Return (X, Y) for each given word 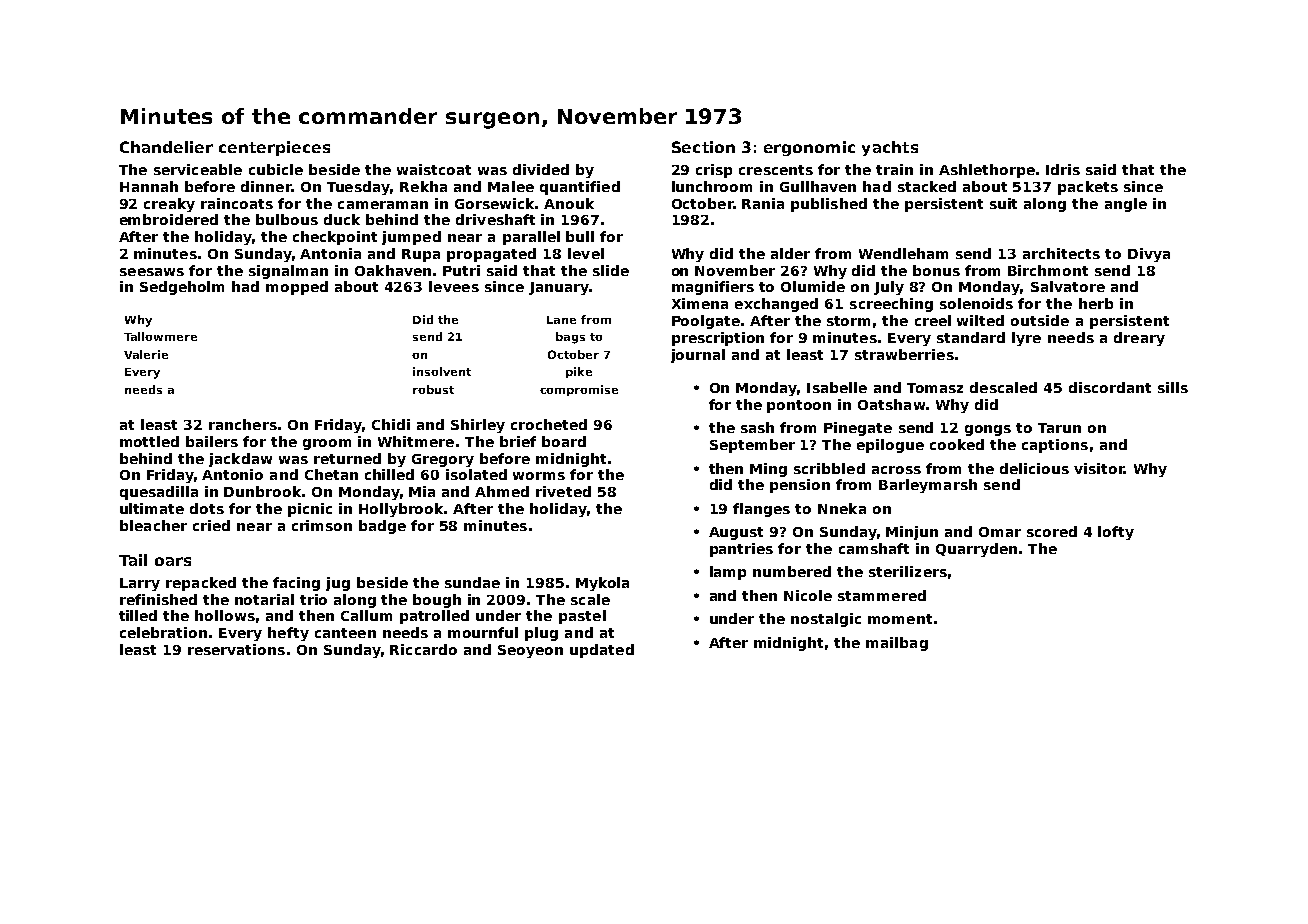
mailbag (897, 644)
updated (602, 651)
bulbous (287, 219)
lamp (728, 573)
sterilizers (908, 571)
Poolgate (706, 322)
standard (971, 337)
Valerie (146, 354)
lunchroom (712, 186)
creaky (169, 205)
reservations (236, 649)
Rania (763, 203)
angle (1126, 205)
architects (1061, 253)
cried (211, 525)
